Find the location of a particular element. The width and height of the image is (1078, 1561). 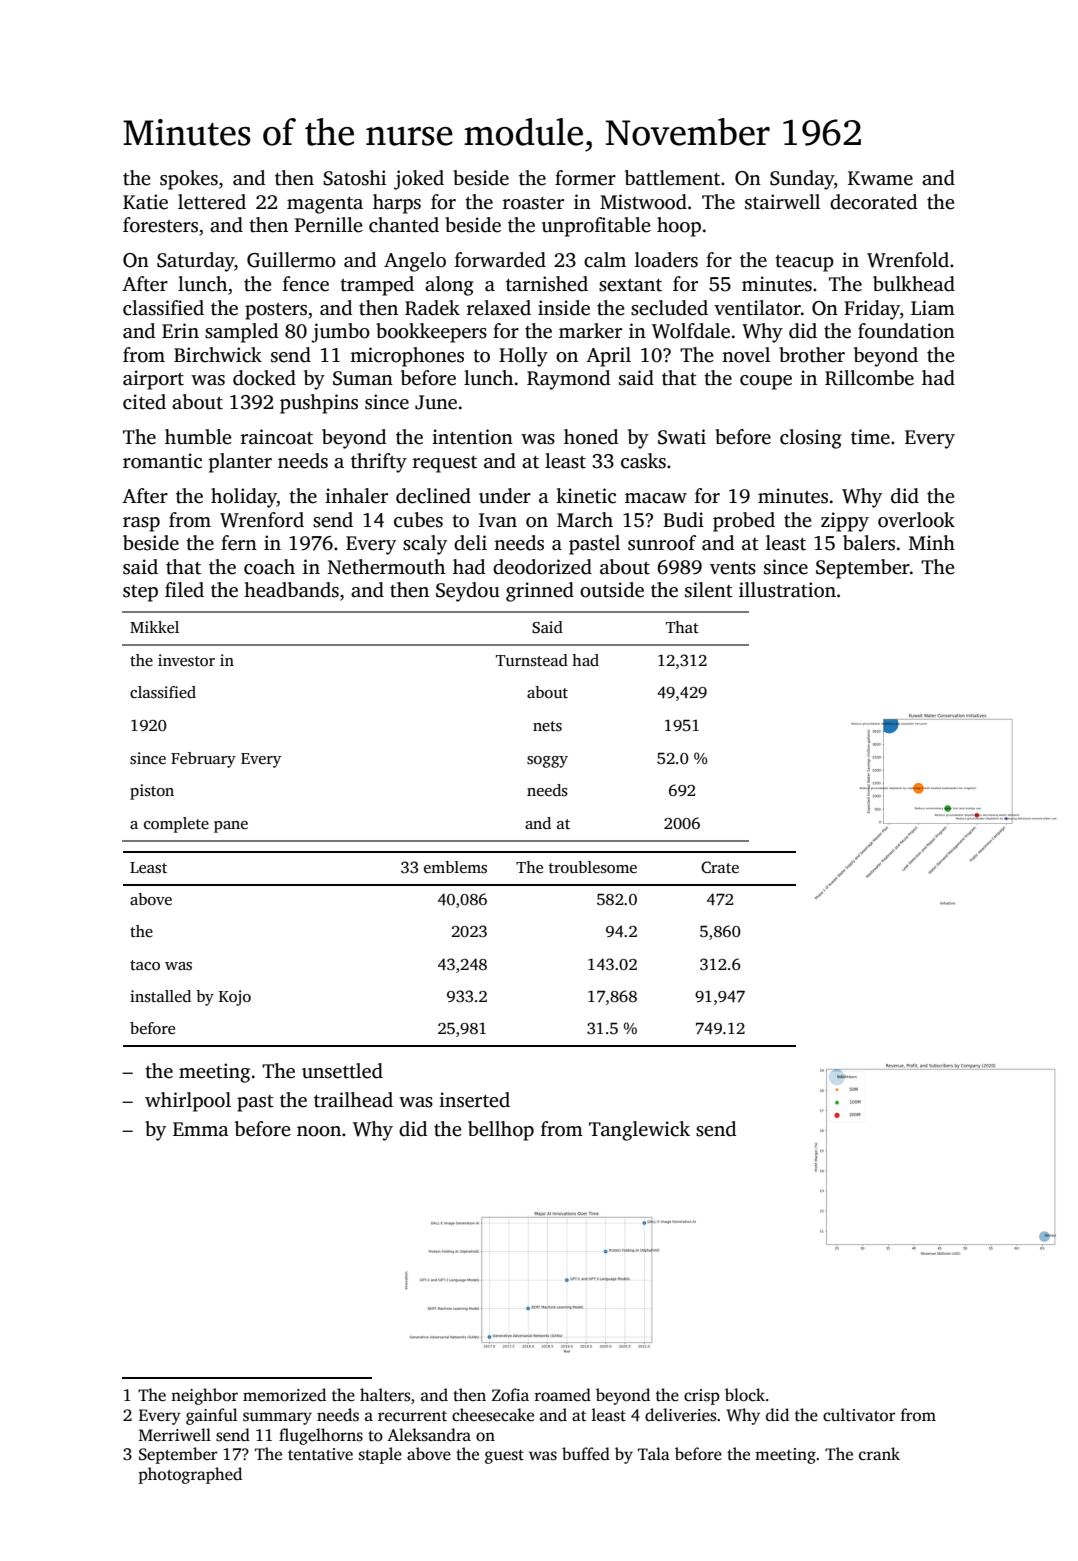

Crate is located at coordinates (720, 867).
